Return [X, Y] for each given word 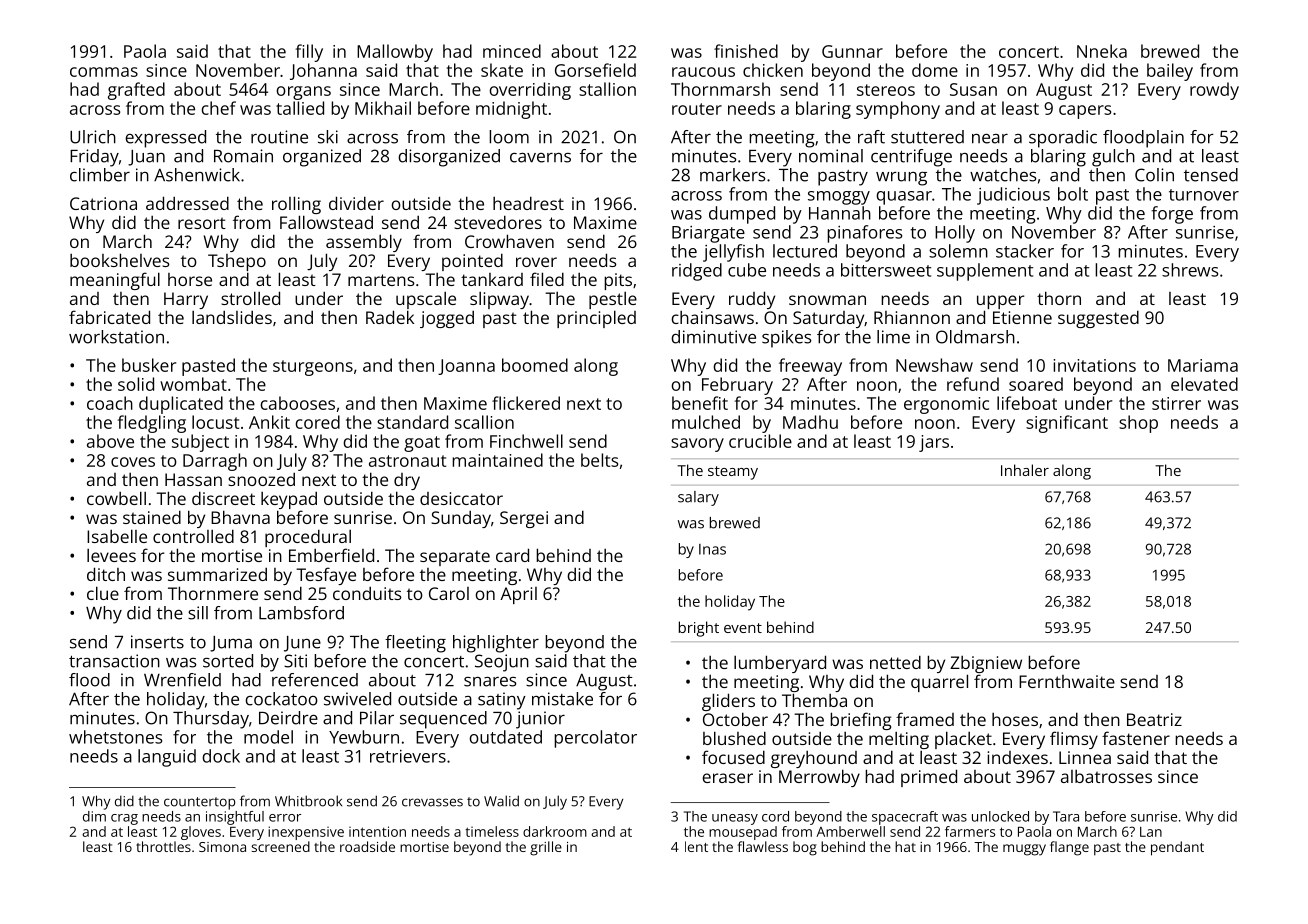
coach [110, 403]
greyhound [814, 759]
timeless [492, 831]
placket [963, 740]
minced [512, 51]
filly [309, 53]
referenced [315, 680]
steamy [733, 473]
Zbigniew [986, 664]
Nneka [1102, 51]
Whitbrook [308, 801]
